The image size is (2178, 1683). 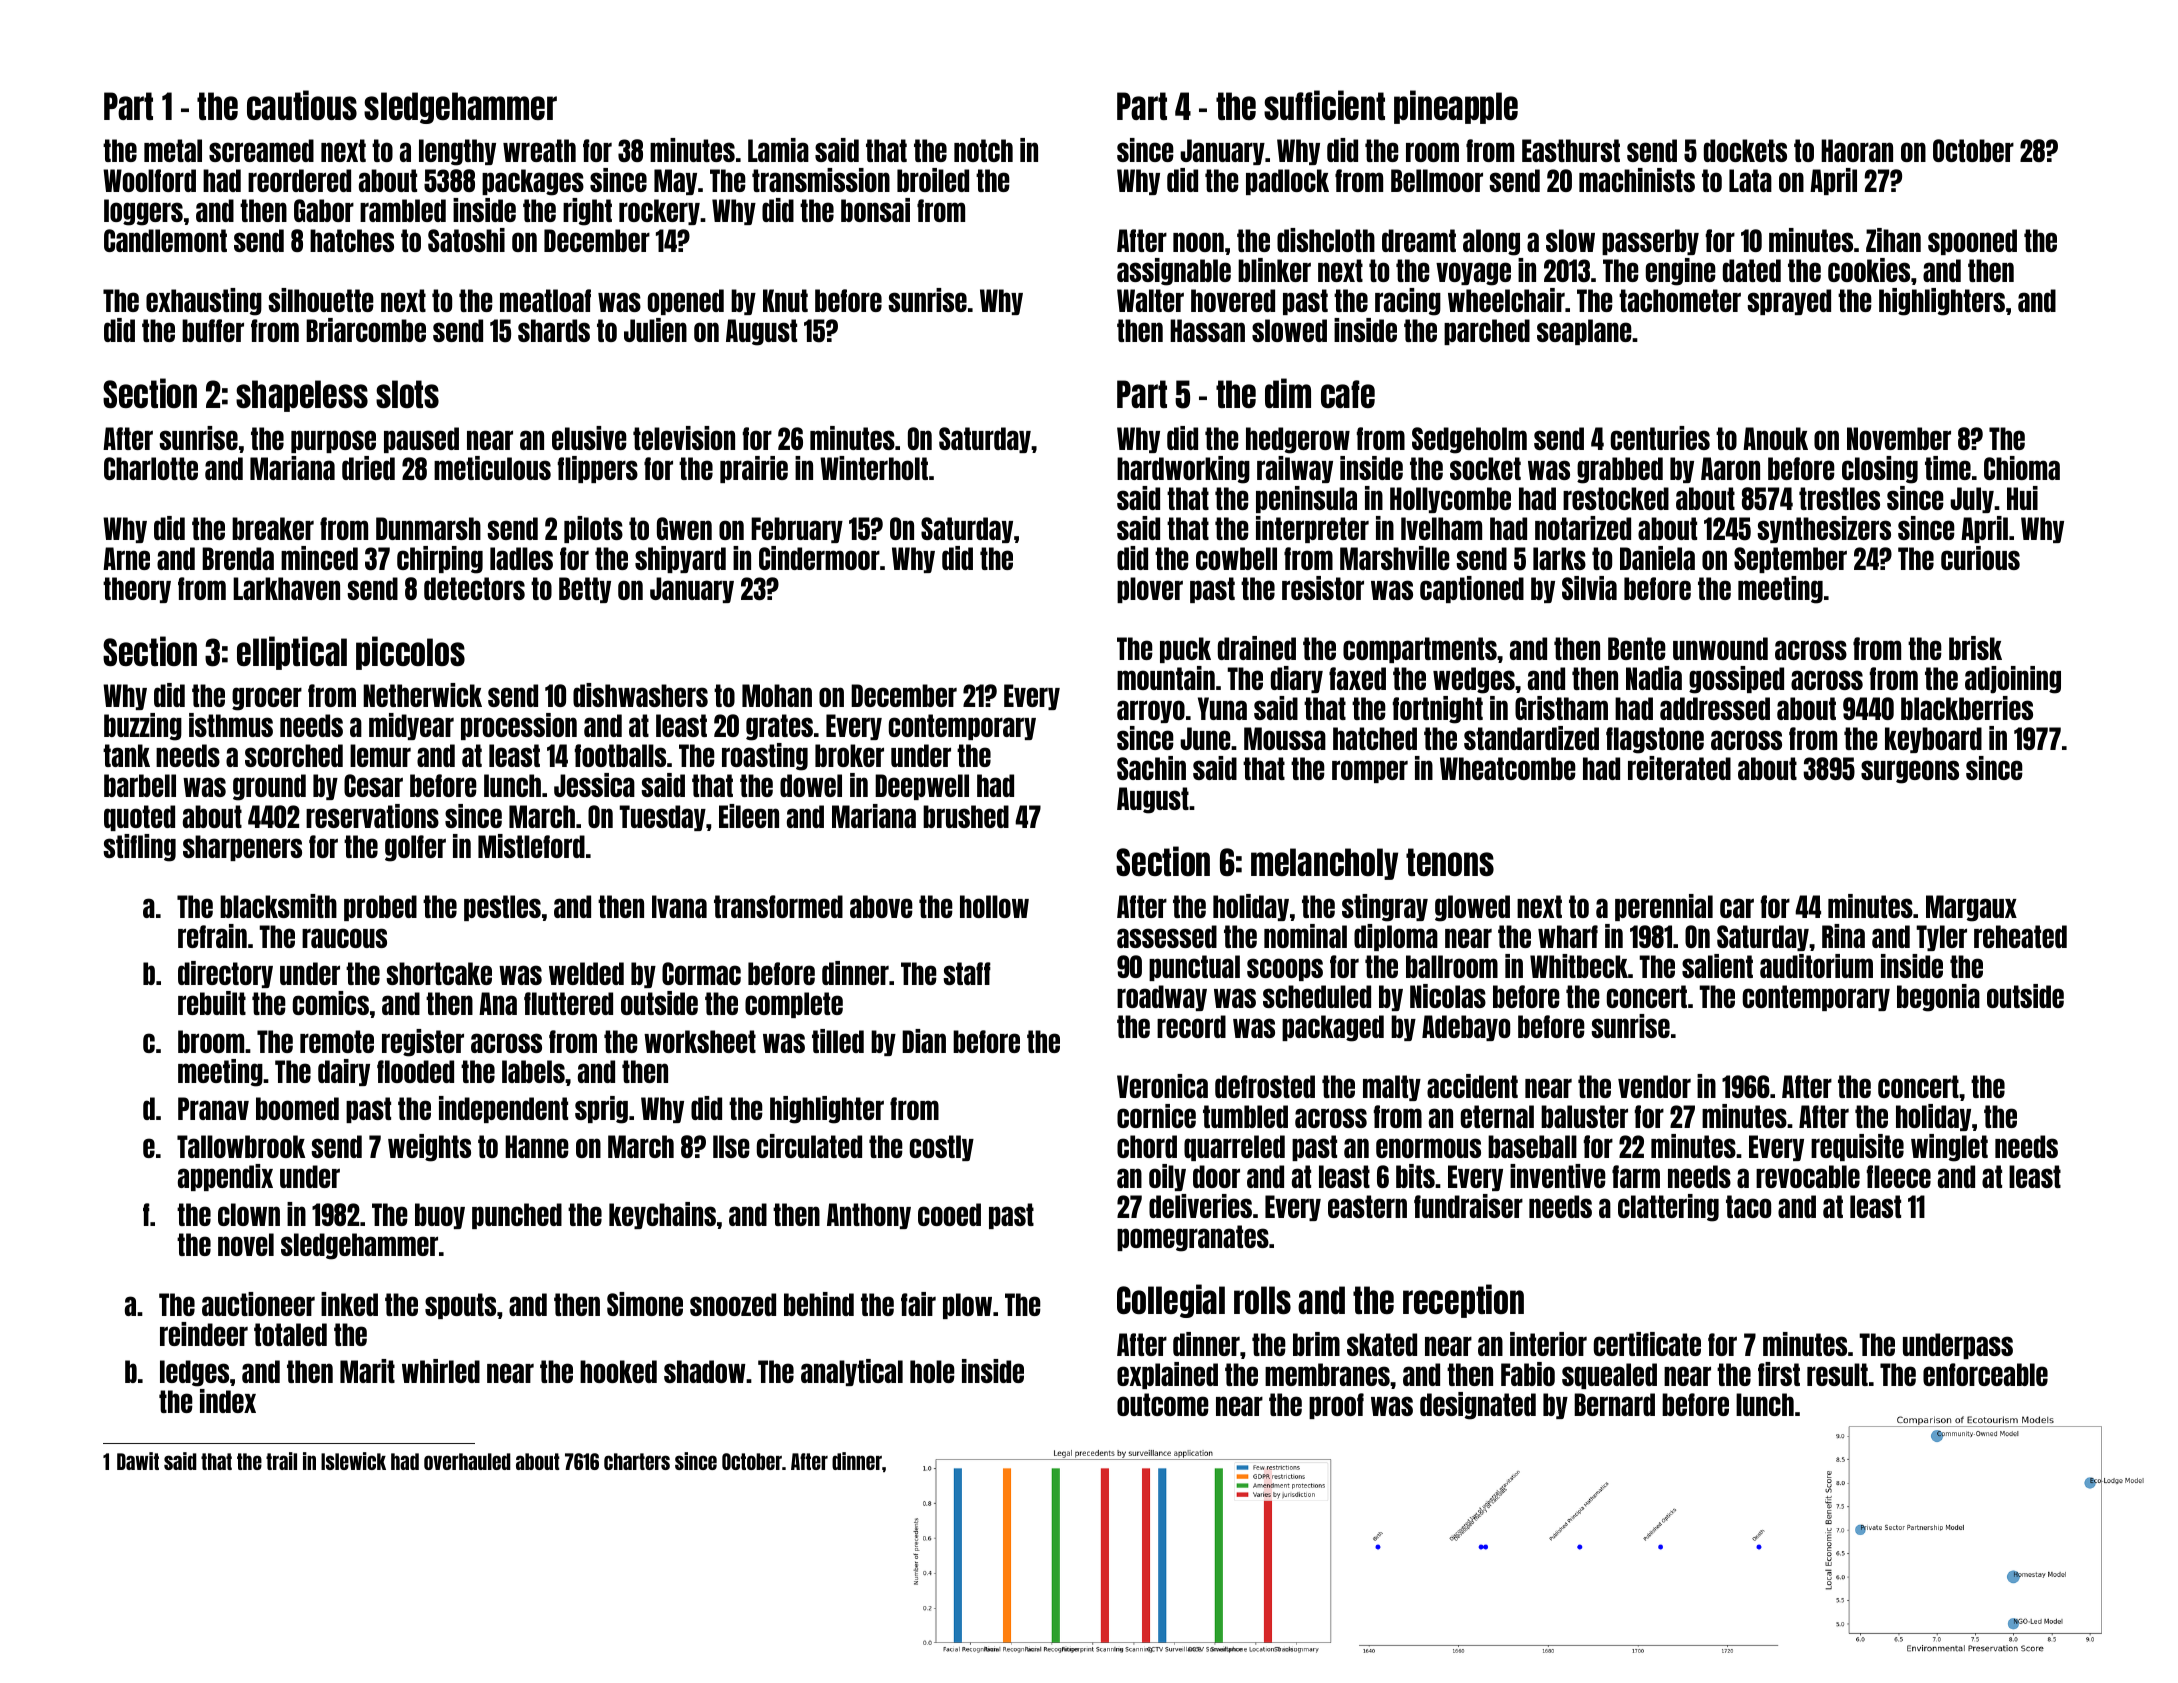 What do you see at coordinates (1222, 708) in the screenshot?
I see `Yuna` at bounding box center [1222, 708].
